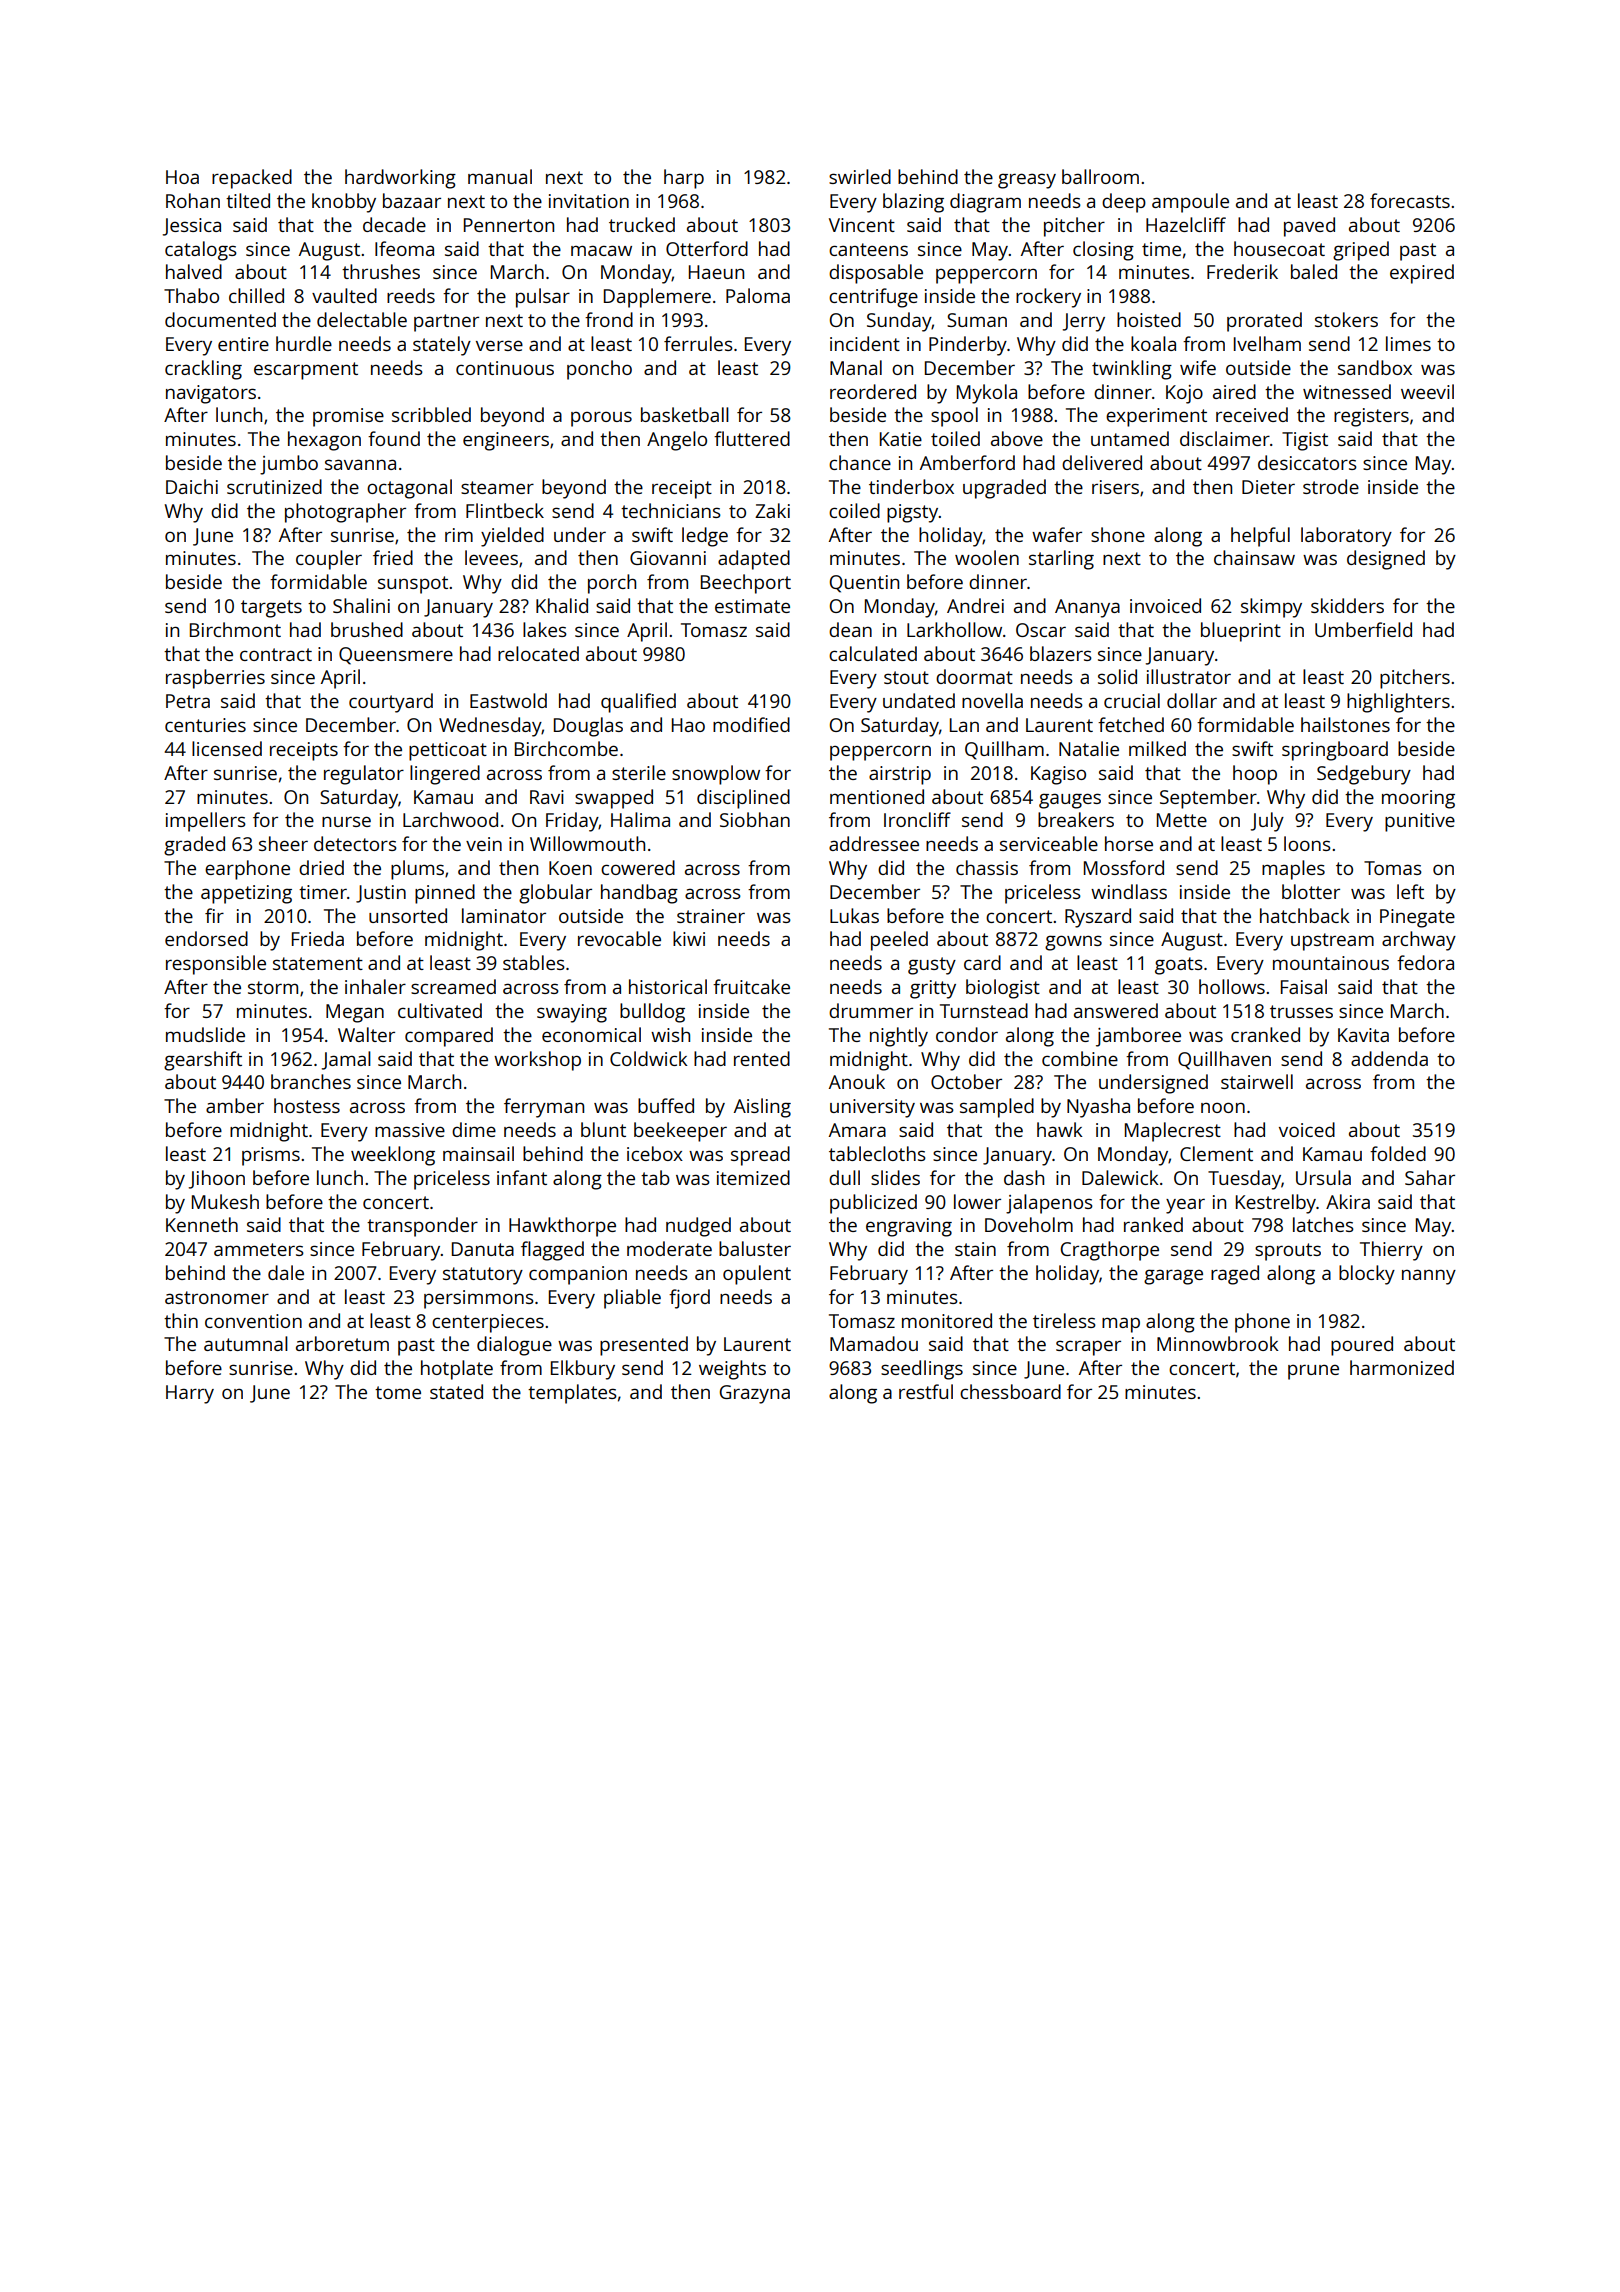 The image size is (1620, 2292). Describe the element at coordinates (1410, 200) in the screenshot. I see `forecasts` at that location.
